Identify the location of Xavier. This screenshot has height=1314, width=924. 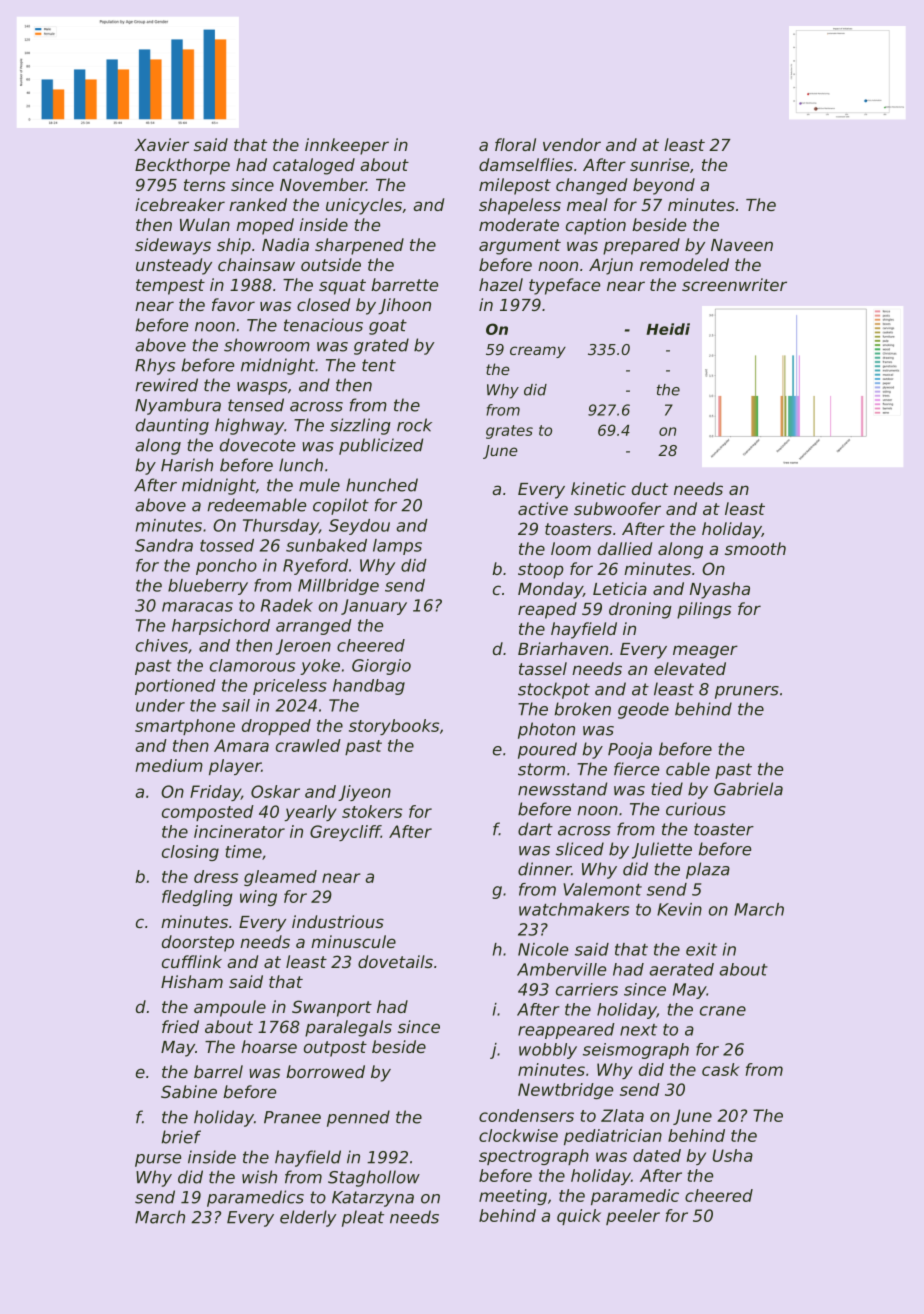
(161, 144).
